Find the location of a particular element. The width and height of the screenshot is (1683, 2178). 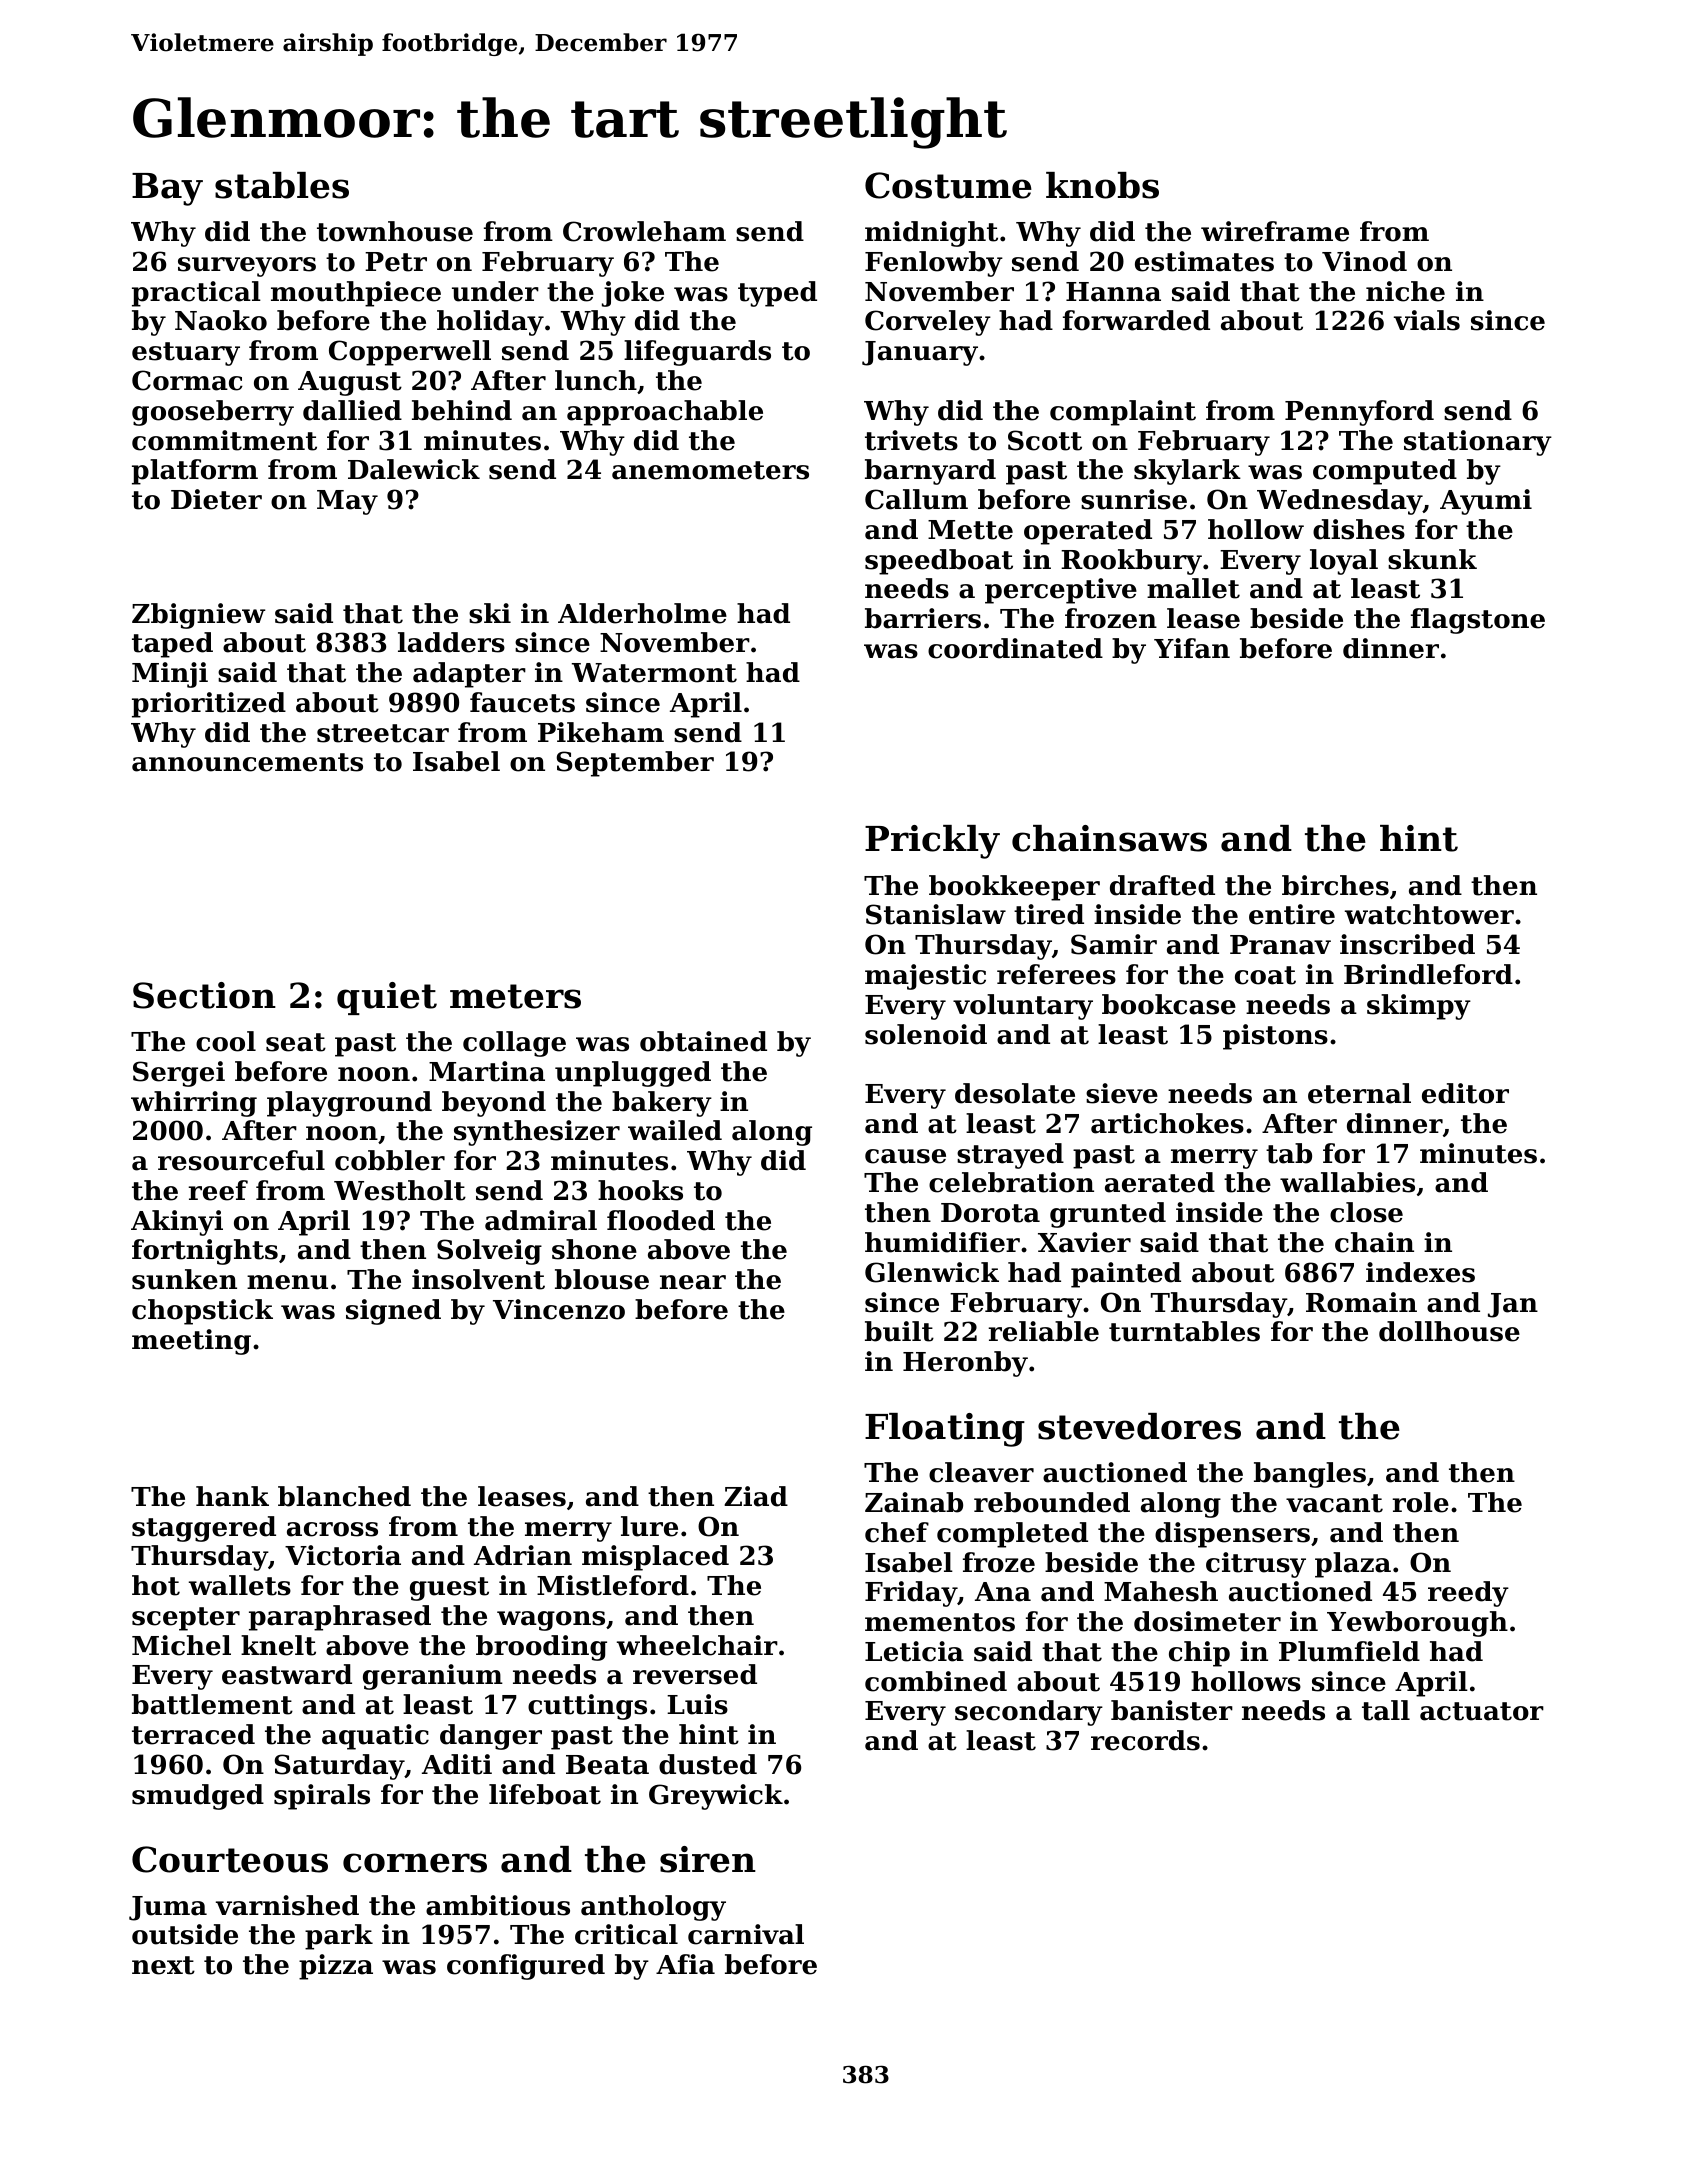

pizza is located at coordinates (336, 1967).
